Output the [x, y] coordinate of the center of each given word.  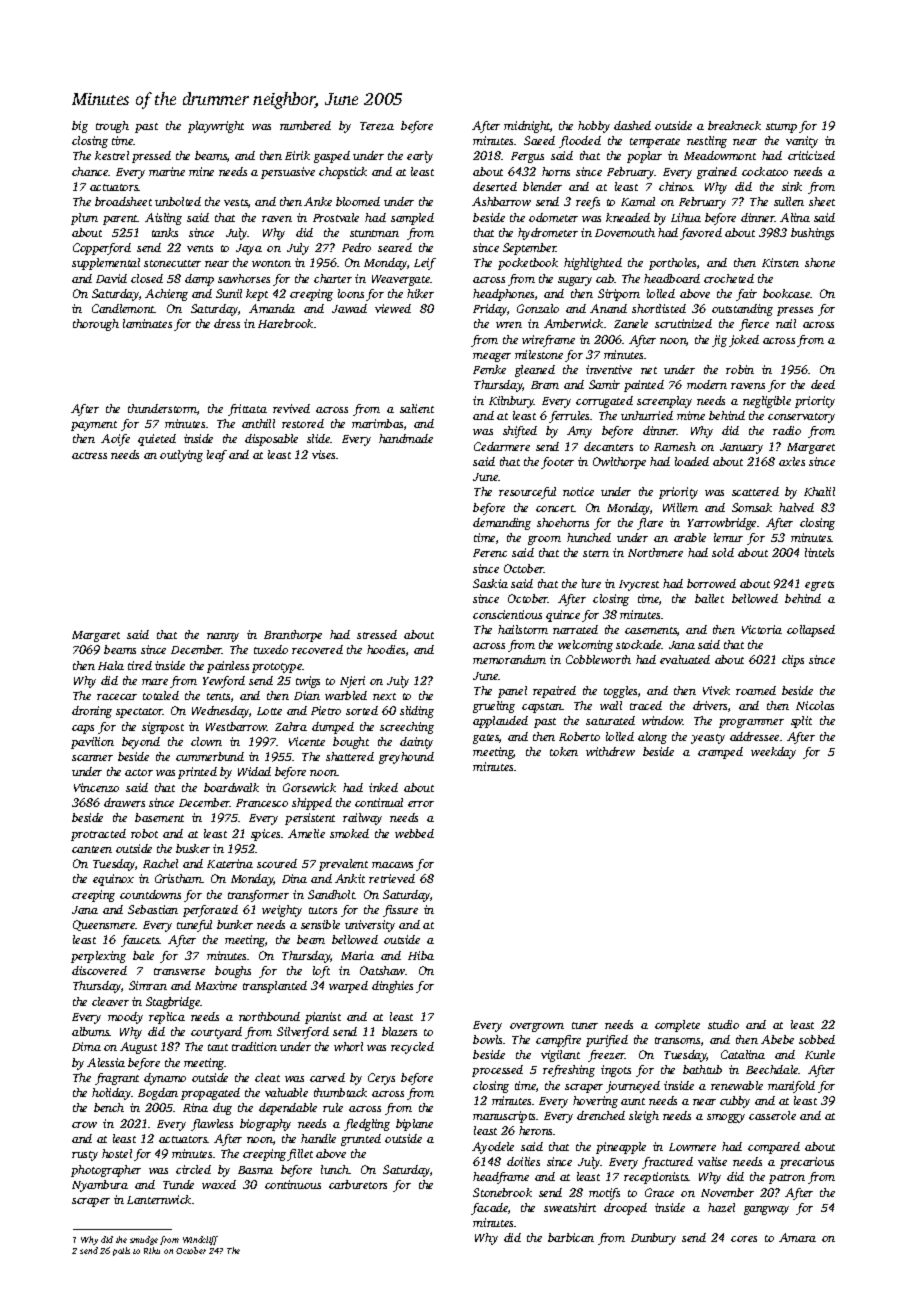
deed [823, 384]
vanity [802, 142]
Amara [797, 1237]
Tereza [377, 126]
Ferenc [490, 553]
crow [84, 1125]
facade [489, 1209]
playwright [216, 127]
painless [228, 667]
